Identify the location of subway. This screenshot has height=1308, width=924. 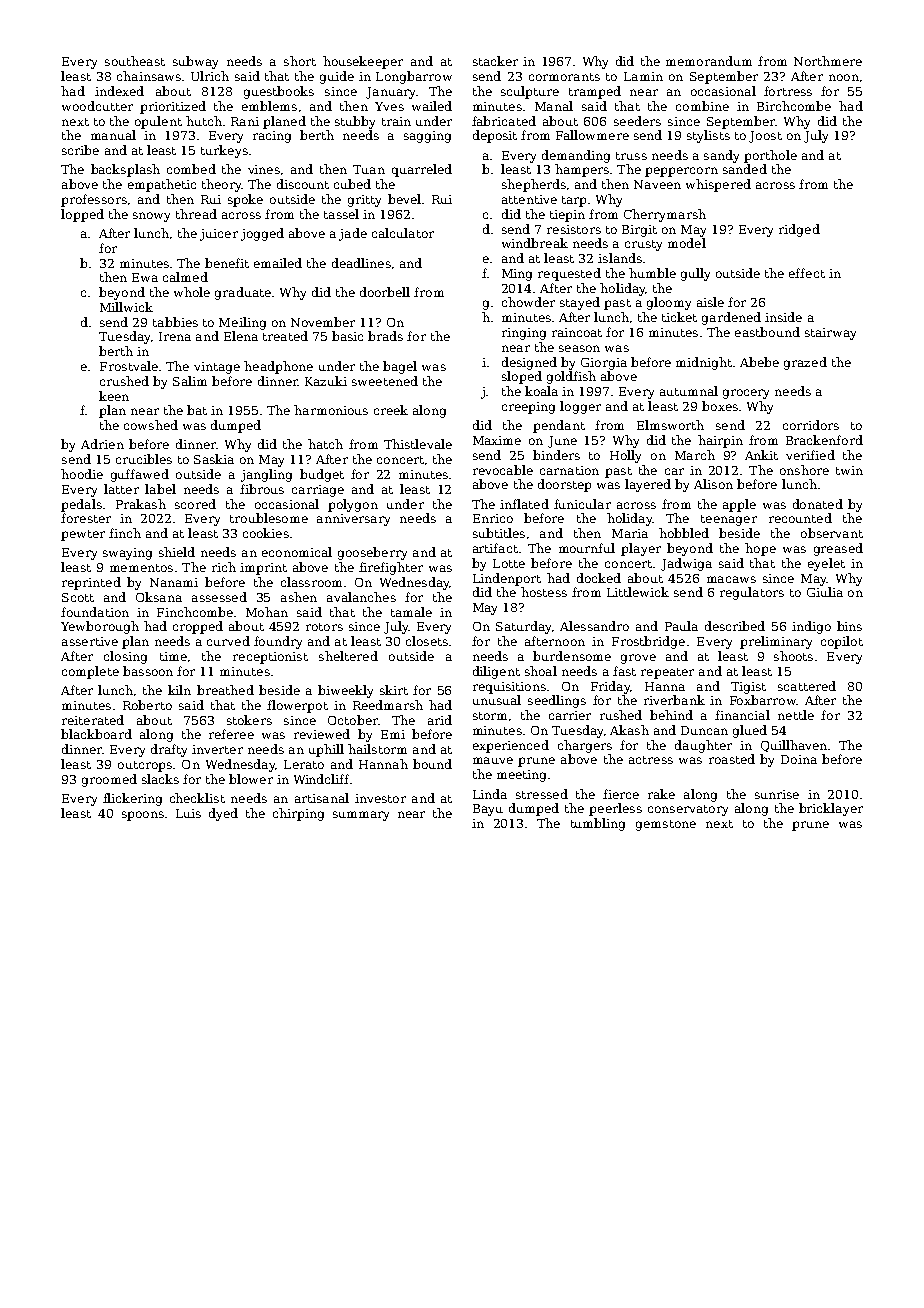
(195, 62).
